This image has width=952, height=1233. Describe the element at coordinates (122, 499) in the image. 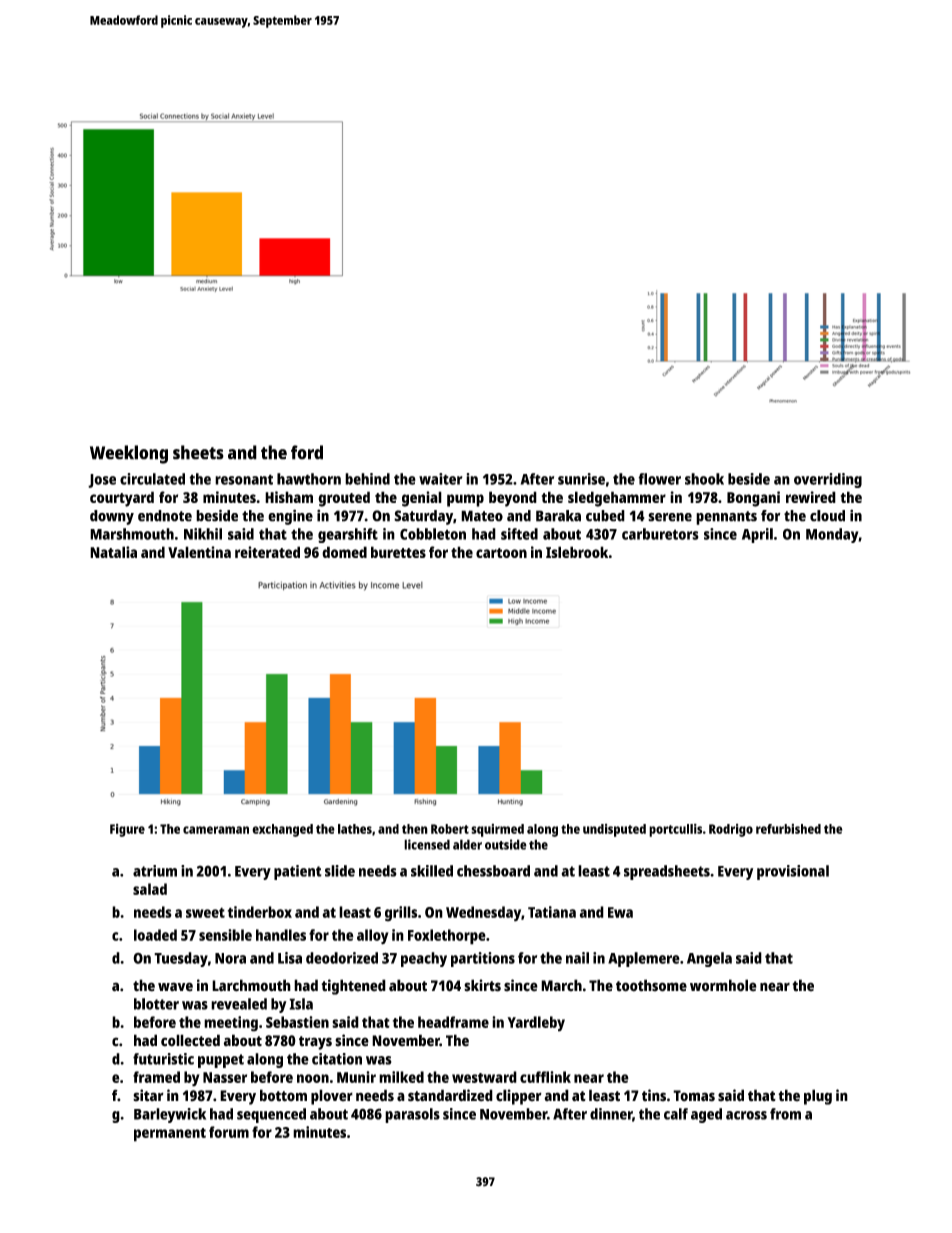

I see `courtyard` at that location.
